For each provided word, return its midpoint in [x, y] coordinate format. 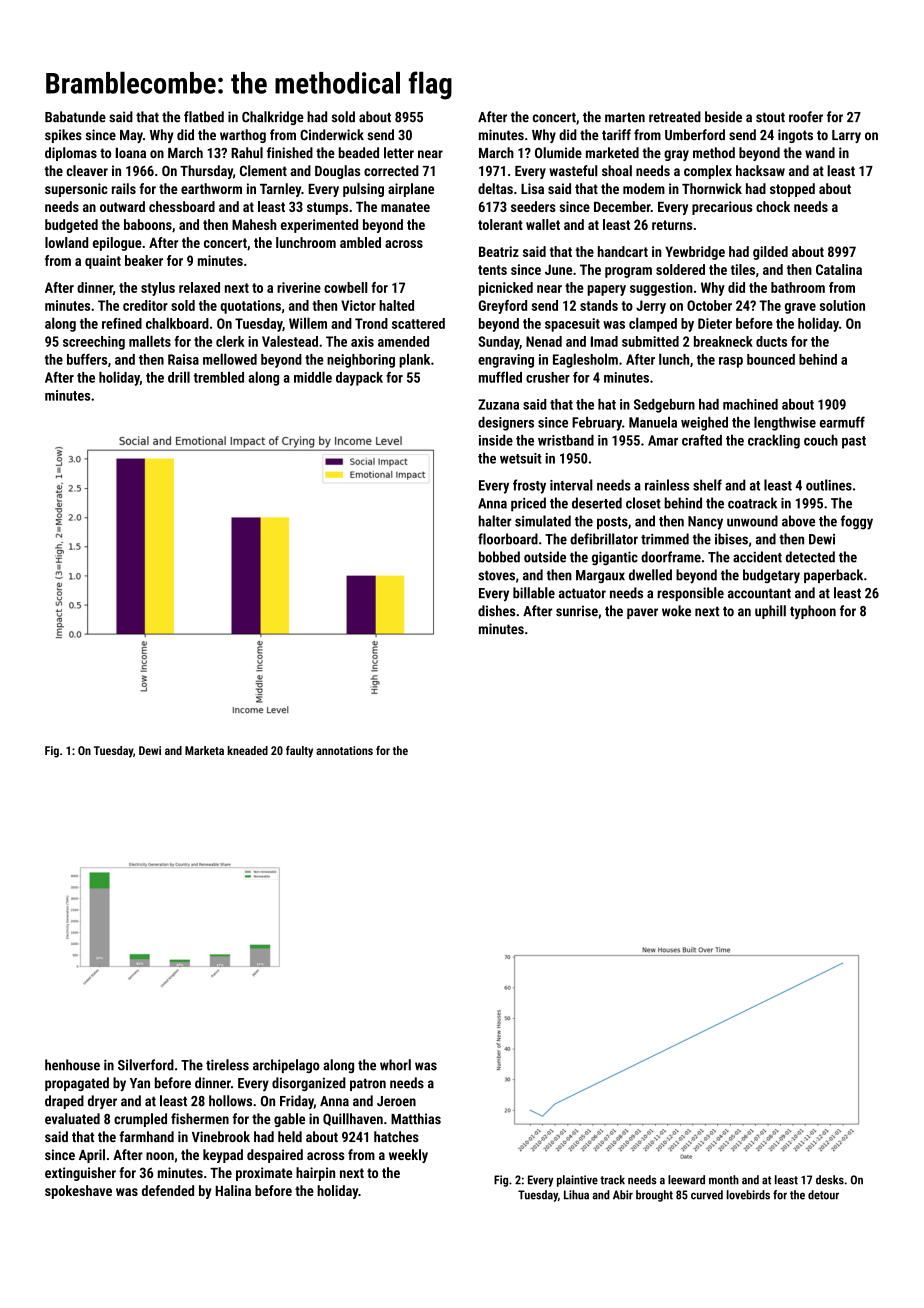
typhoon [813, 612]
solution [842, 305]
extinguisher [80, 1174]
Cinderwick [332, 135]
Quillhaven [353, 1119]
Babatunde [75, 117]
